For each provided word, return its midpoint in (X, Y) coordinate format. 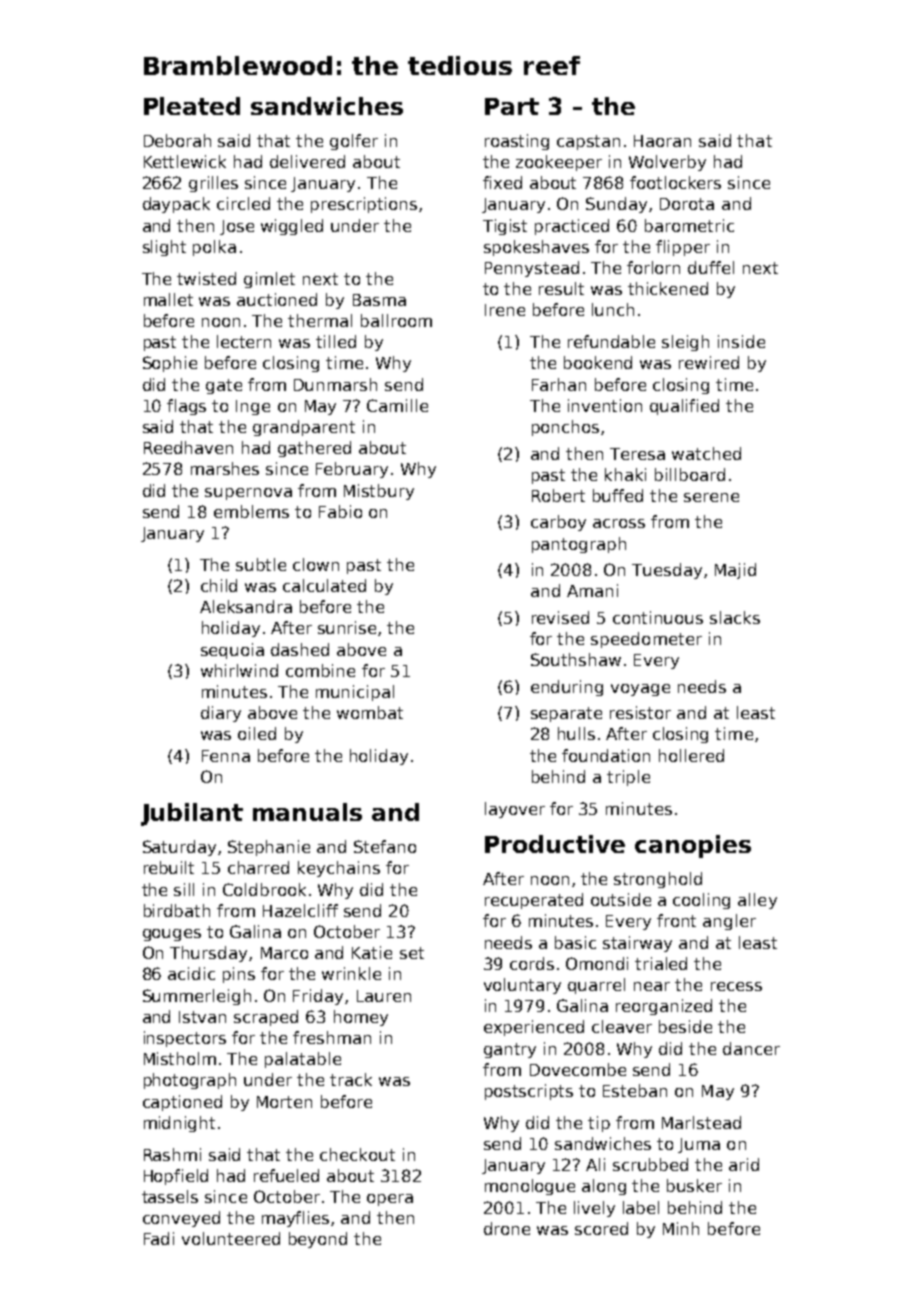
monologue (530, 1187)
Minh (681, 1228)
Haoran (662, 141)
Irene (505, 310)
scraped (266, 1018)
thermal (320, 320)
